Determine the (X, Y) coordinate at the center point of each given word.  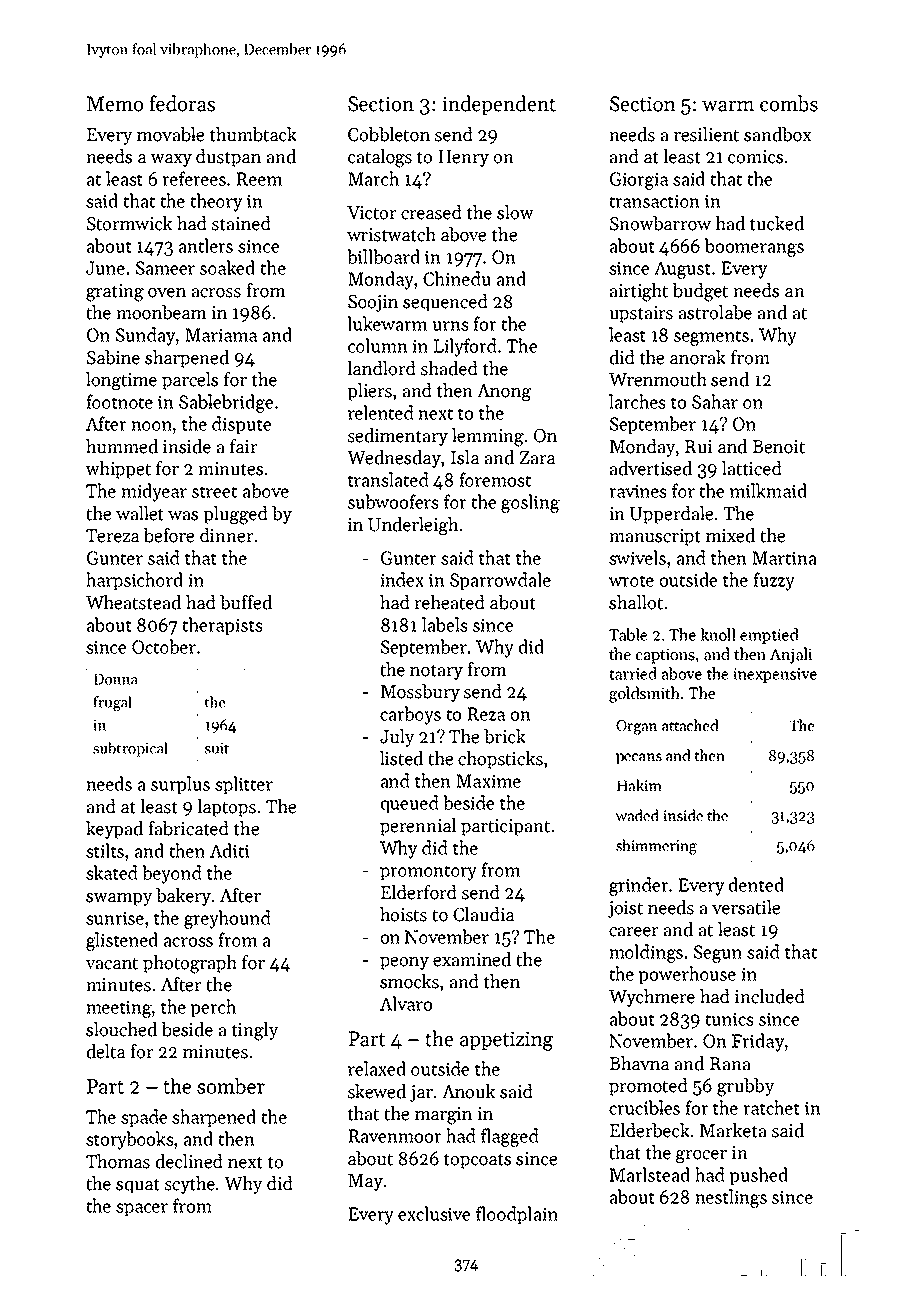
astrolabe (715, 312)
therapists (222, 626)
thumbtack (253, 134)
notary (436, 672)
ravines (637, 491)
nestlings (731, 1198)
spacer (142, 1209)
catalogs (380, 158)
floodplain (517, 1215)
